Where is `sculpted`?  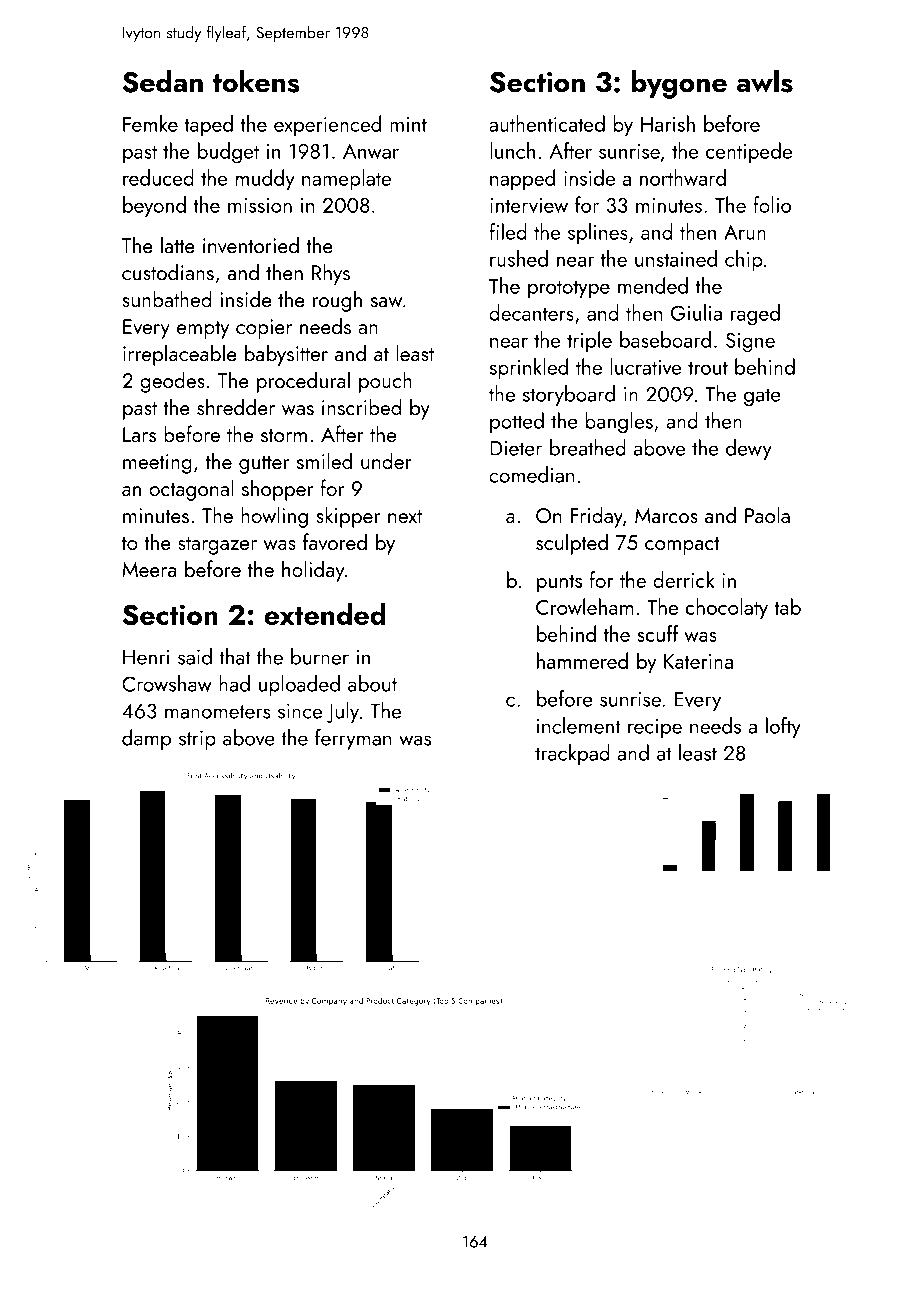 sculpted is located at coordinates (572, 544).
